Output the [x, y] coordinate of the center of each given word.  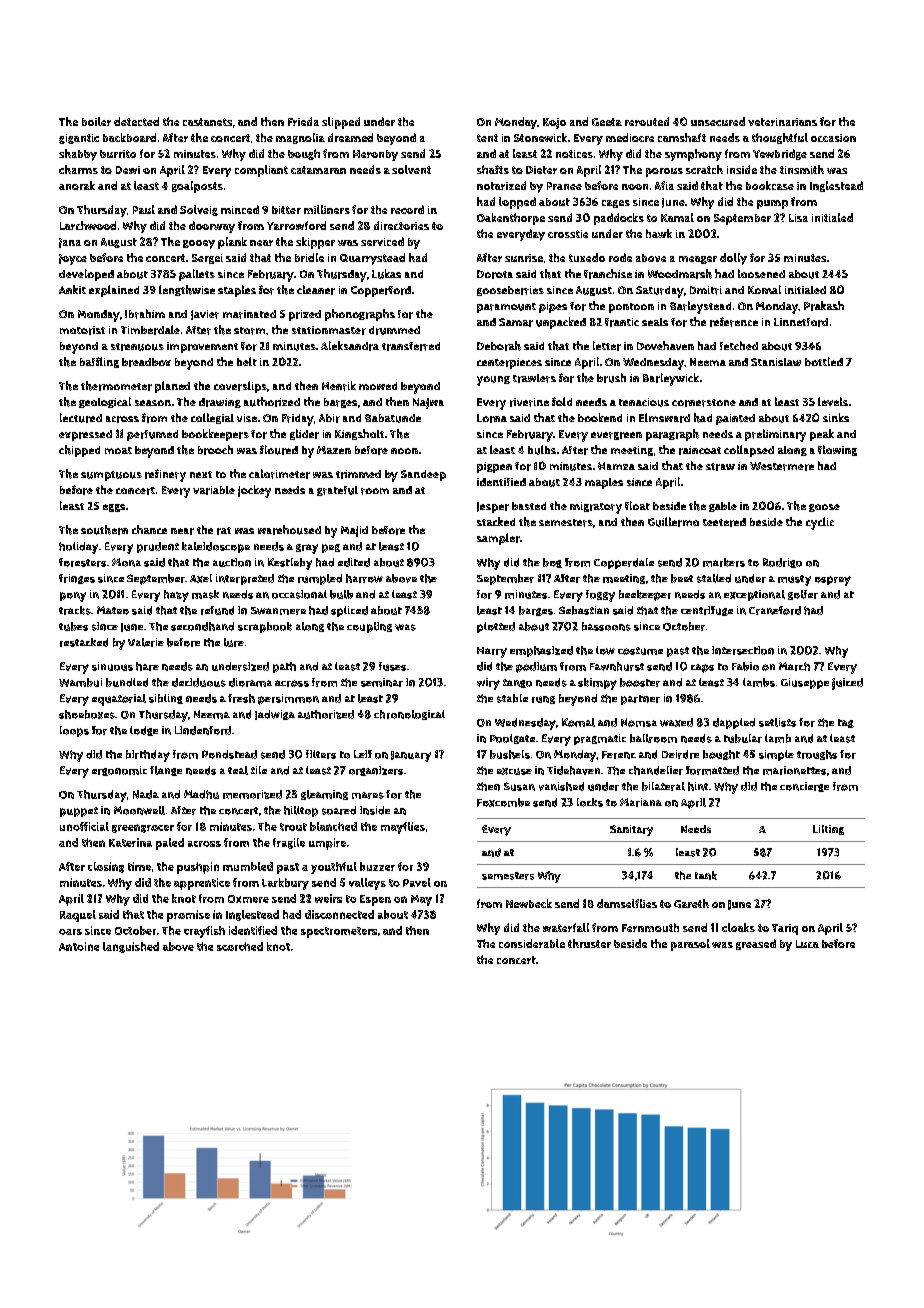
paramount [506, 308]
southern [104, 530]
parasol [690, 945]
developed [86, 275]
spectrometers [339, 932]
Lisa [798, 218]
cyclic [820, 523]
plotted [496, 627]
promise [188, 916]
